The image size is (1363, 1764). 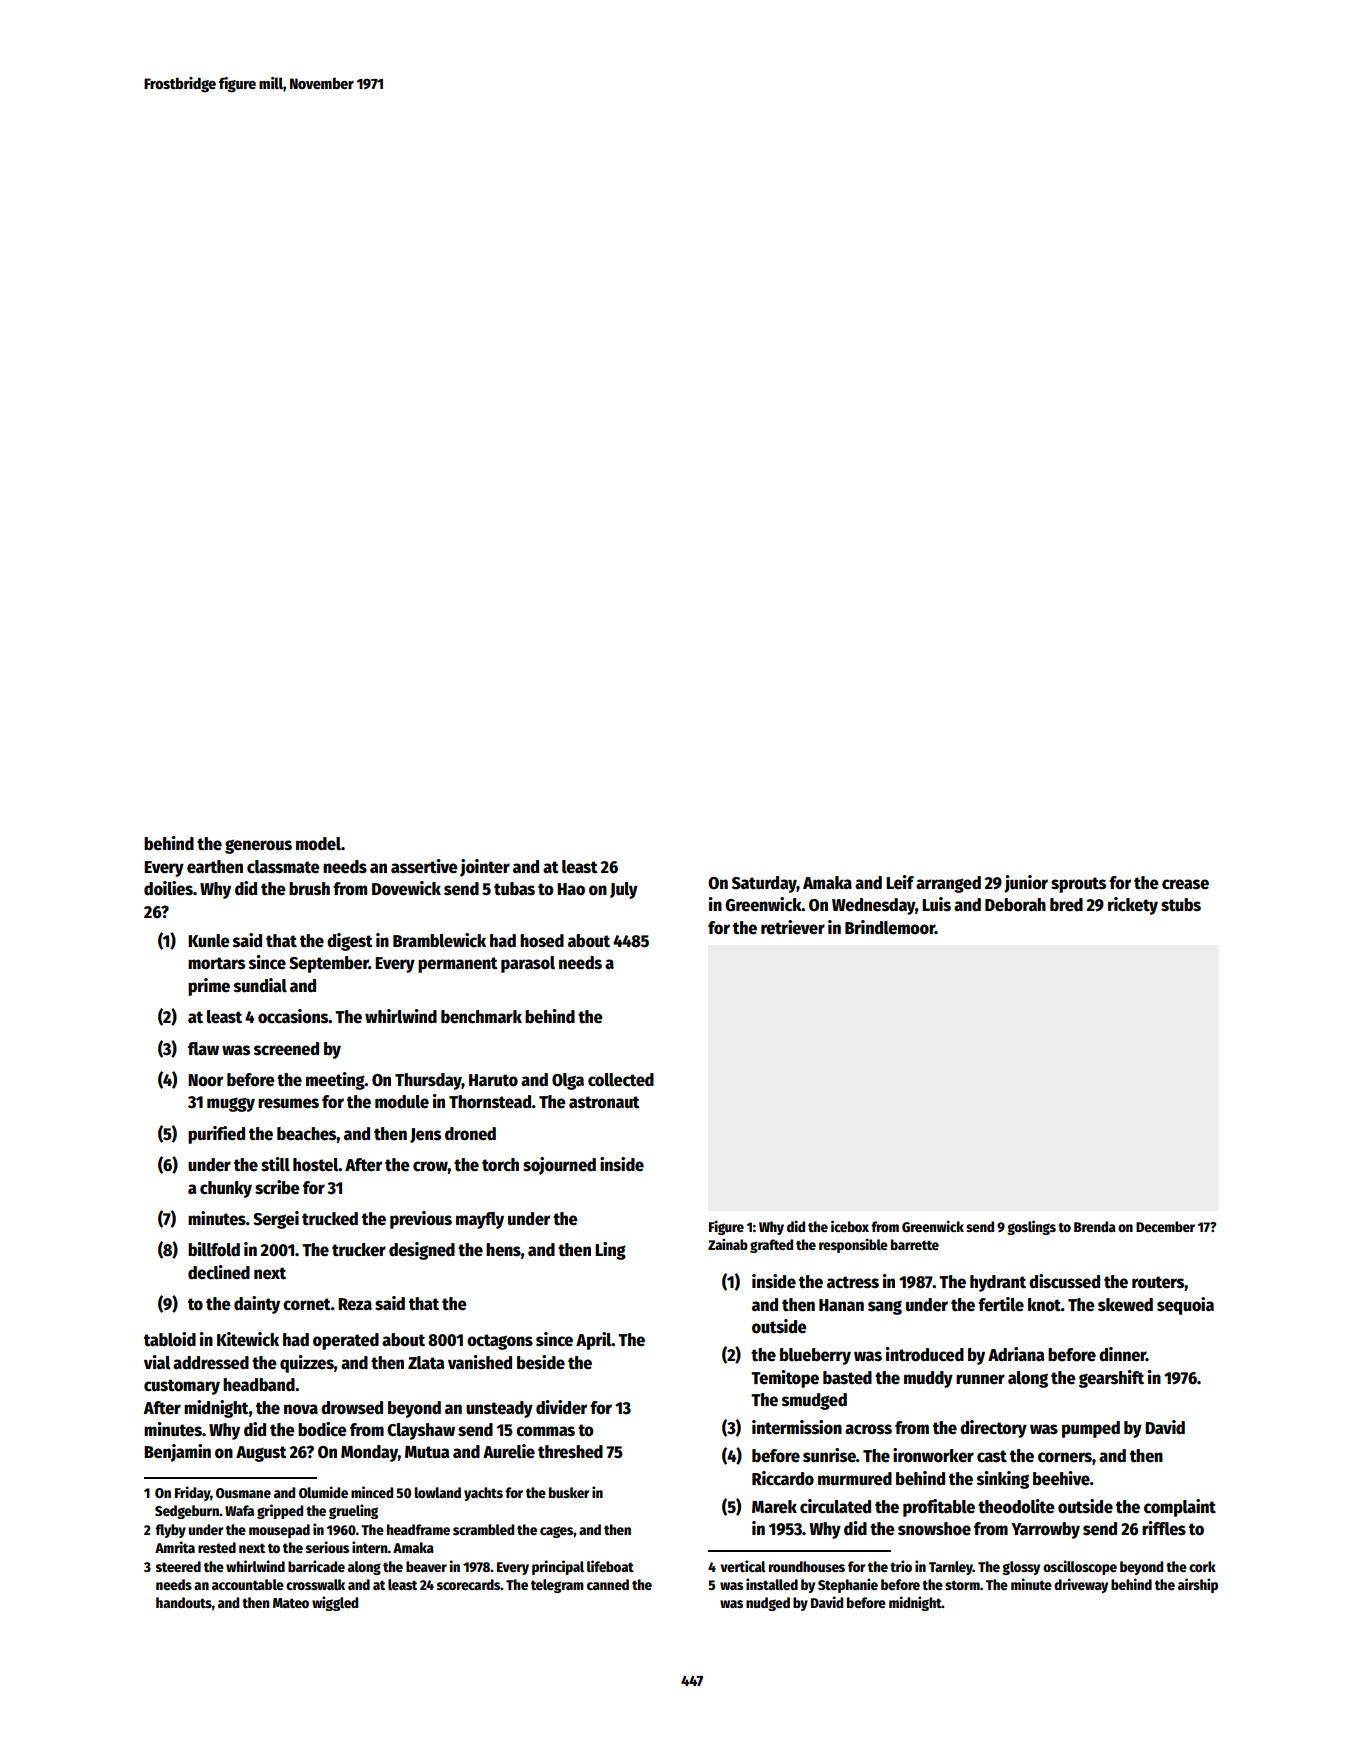 What do you see at coordinates (1095, 1226) in the document?
I see `Brenda` at bounding box center [1095, 1226].
